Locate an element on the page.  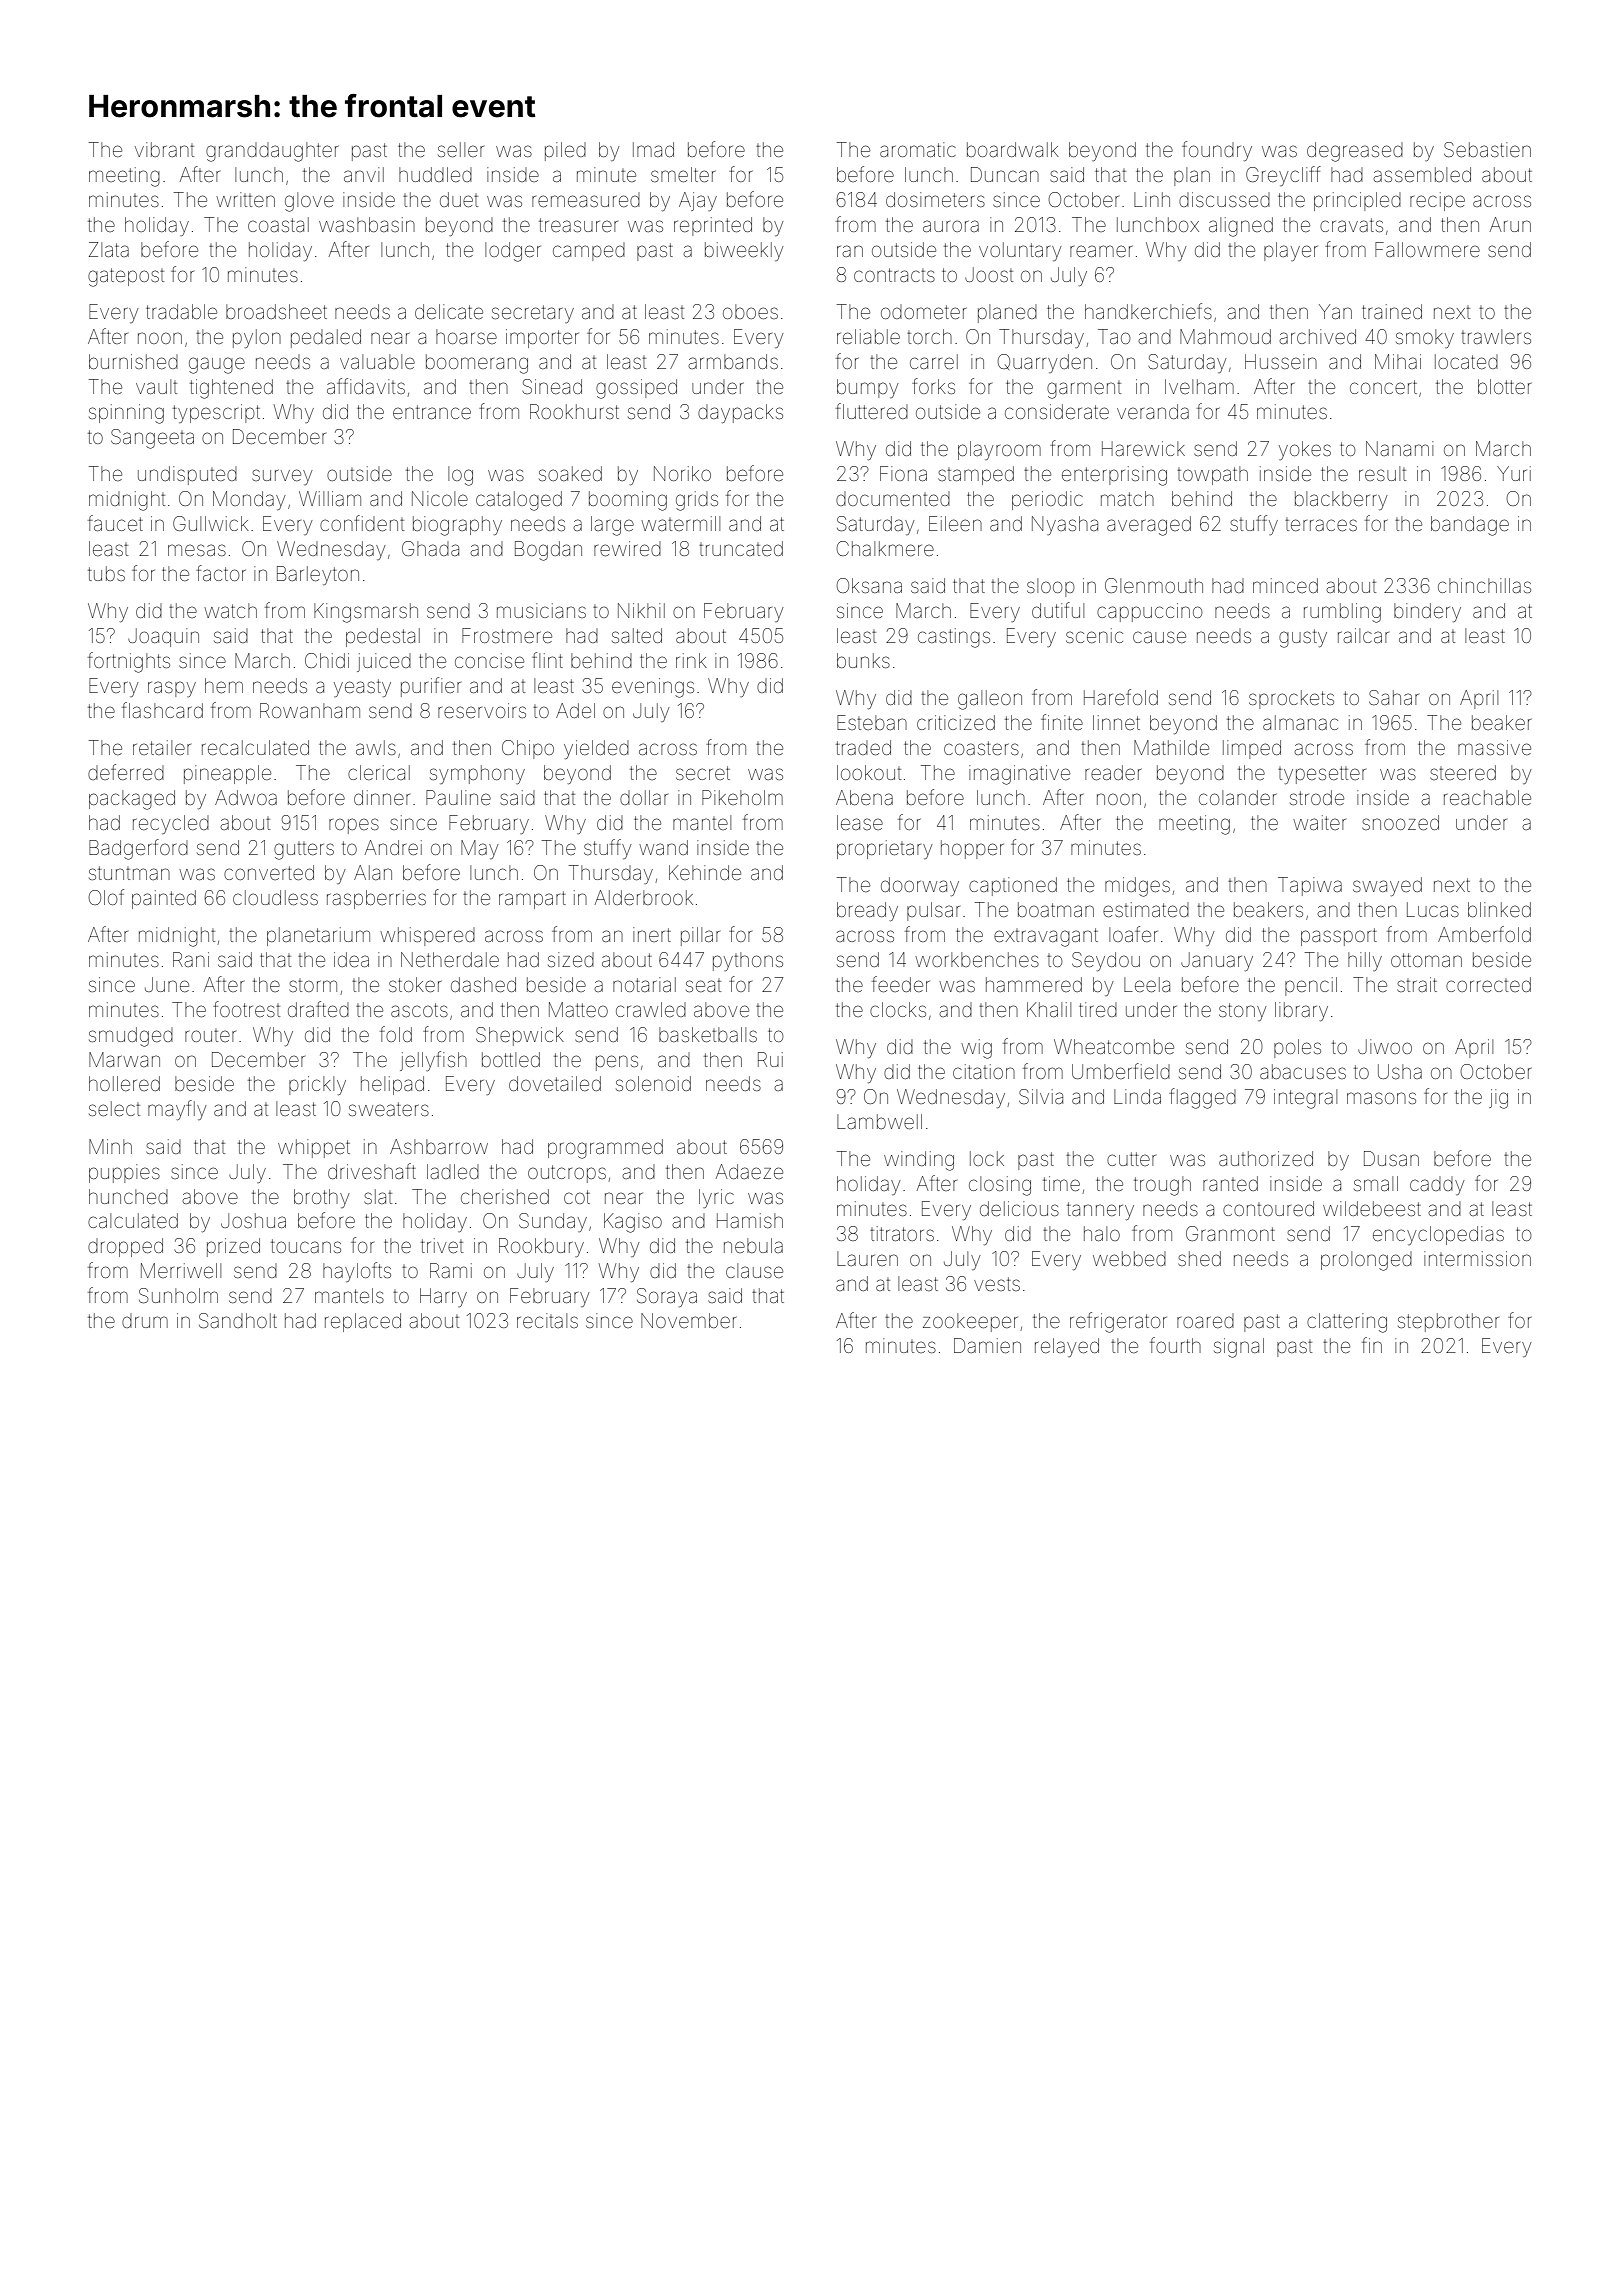
sprockets is located at coordinates (1291, 699).
